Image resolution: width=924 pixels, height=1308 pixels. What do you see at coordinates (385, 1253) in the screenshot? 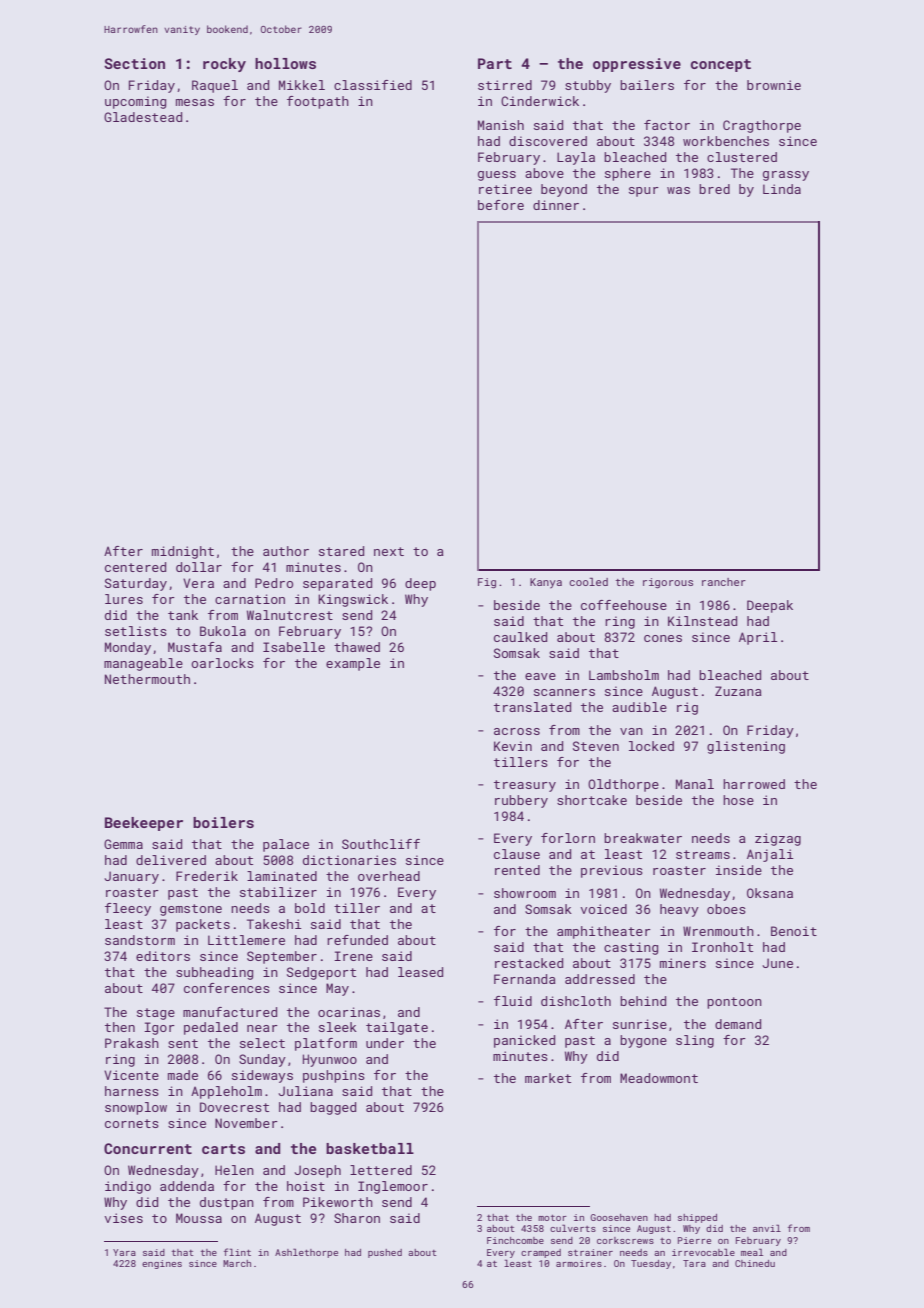
I see `pushed` at bounding box center [385, 1253].
